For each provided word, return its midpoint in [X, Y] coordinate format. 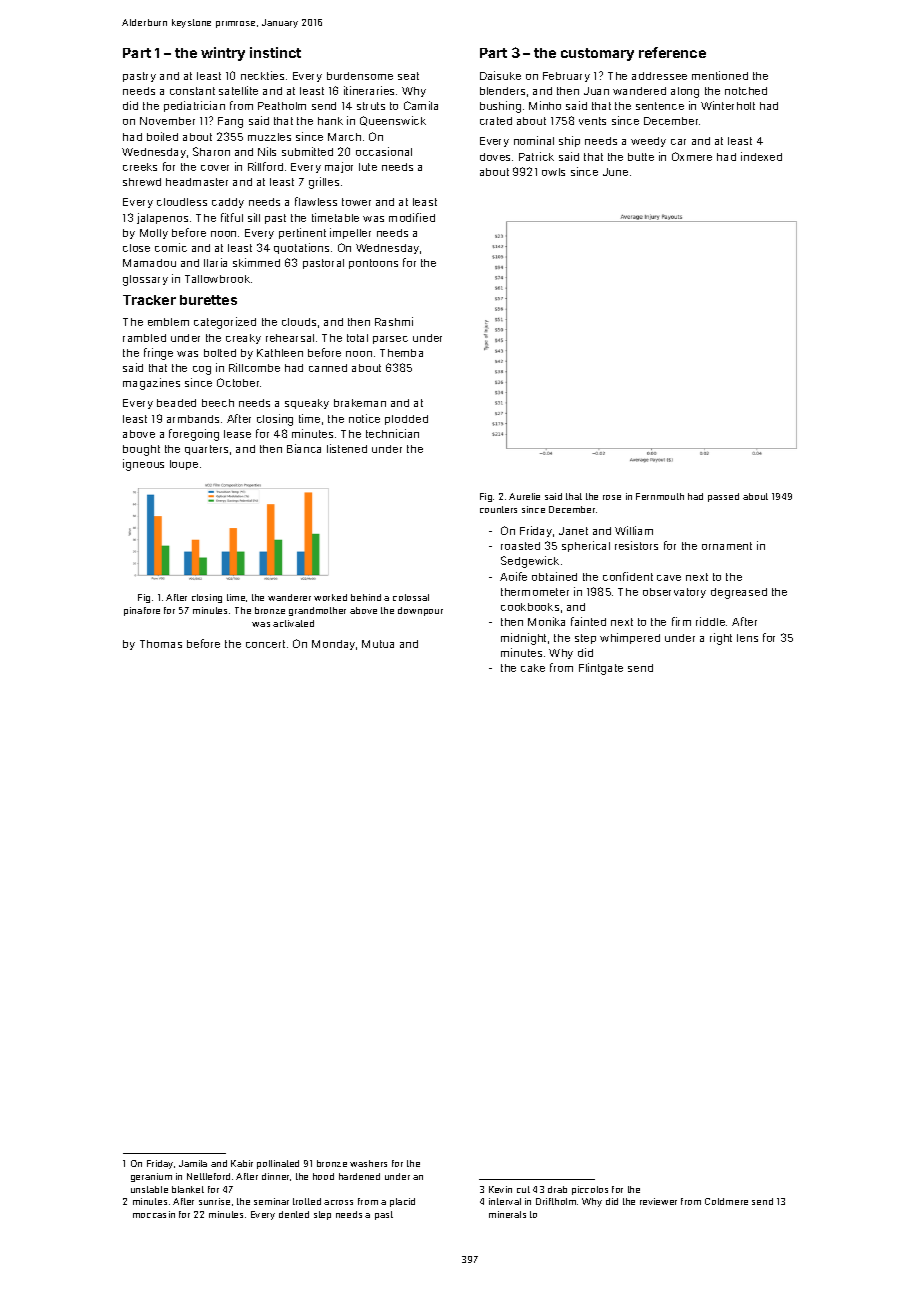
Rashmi [394, 321]
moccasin [154, 1214]
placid [402, 1202]
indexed [761, 156]
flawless [316, 201]
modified [412, 217]
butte [641, 157]
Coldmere [726, 1201]
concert [265, 644]
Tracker [149, 300]
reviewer [658, 1201]
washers [368, 1163]
